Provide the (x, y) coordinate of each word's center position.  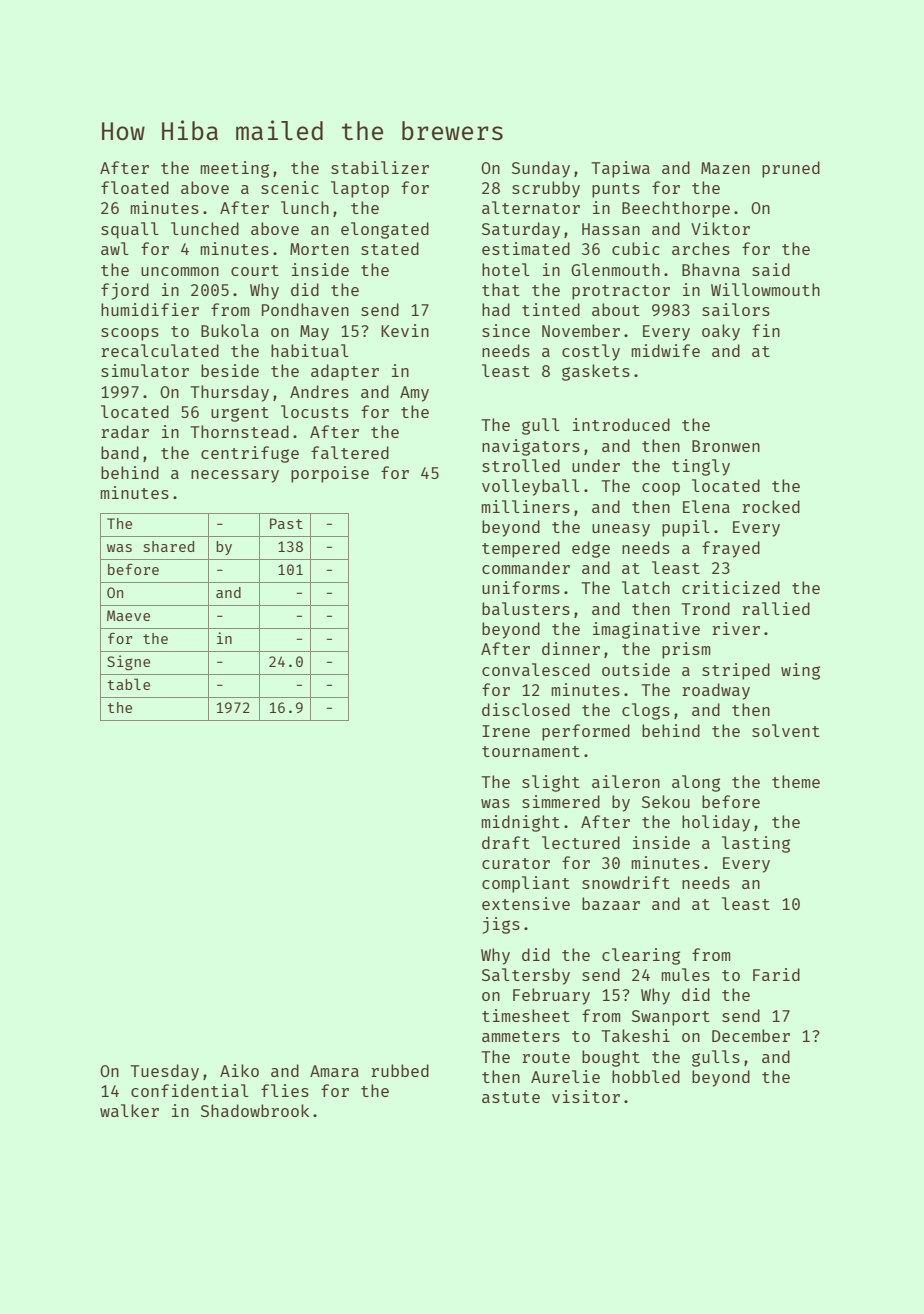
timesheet (526, 1015)
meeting (234, 169)
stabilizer (380, 167)
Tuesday (164, 1072)
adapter (345, 372)
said (771, 269)
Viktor (720, 228)
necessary (235, 476)
